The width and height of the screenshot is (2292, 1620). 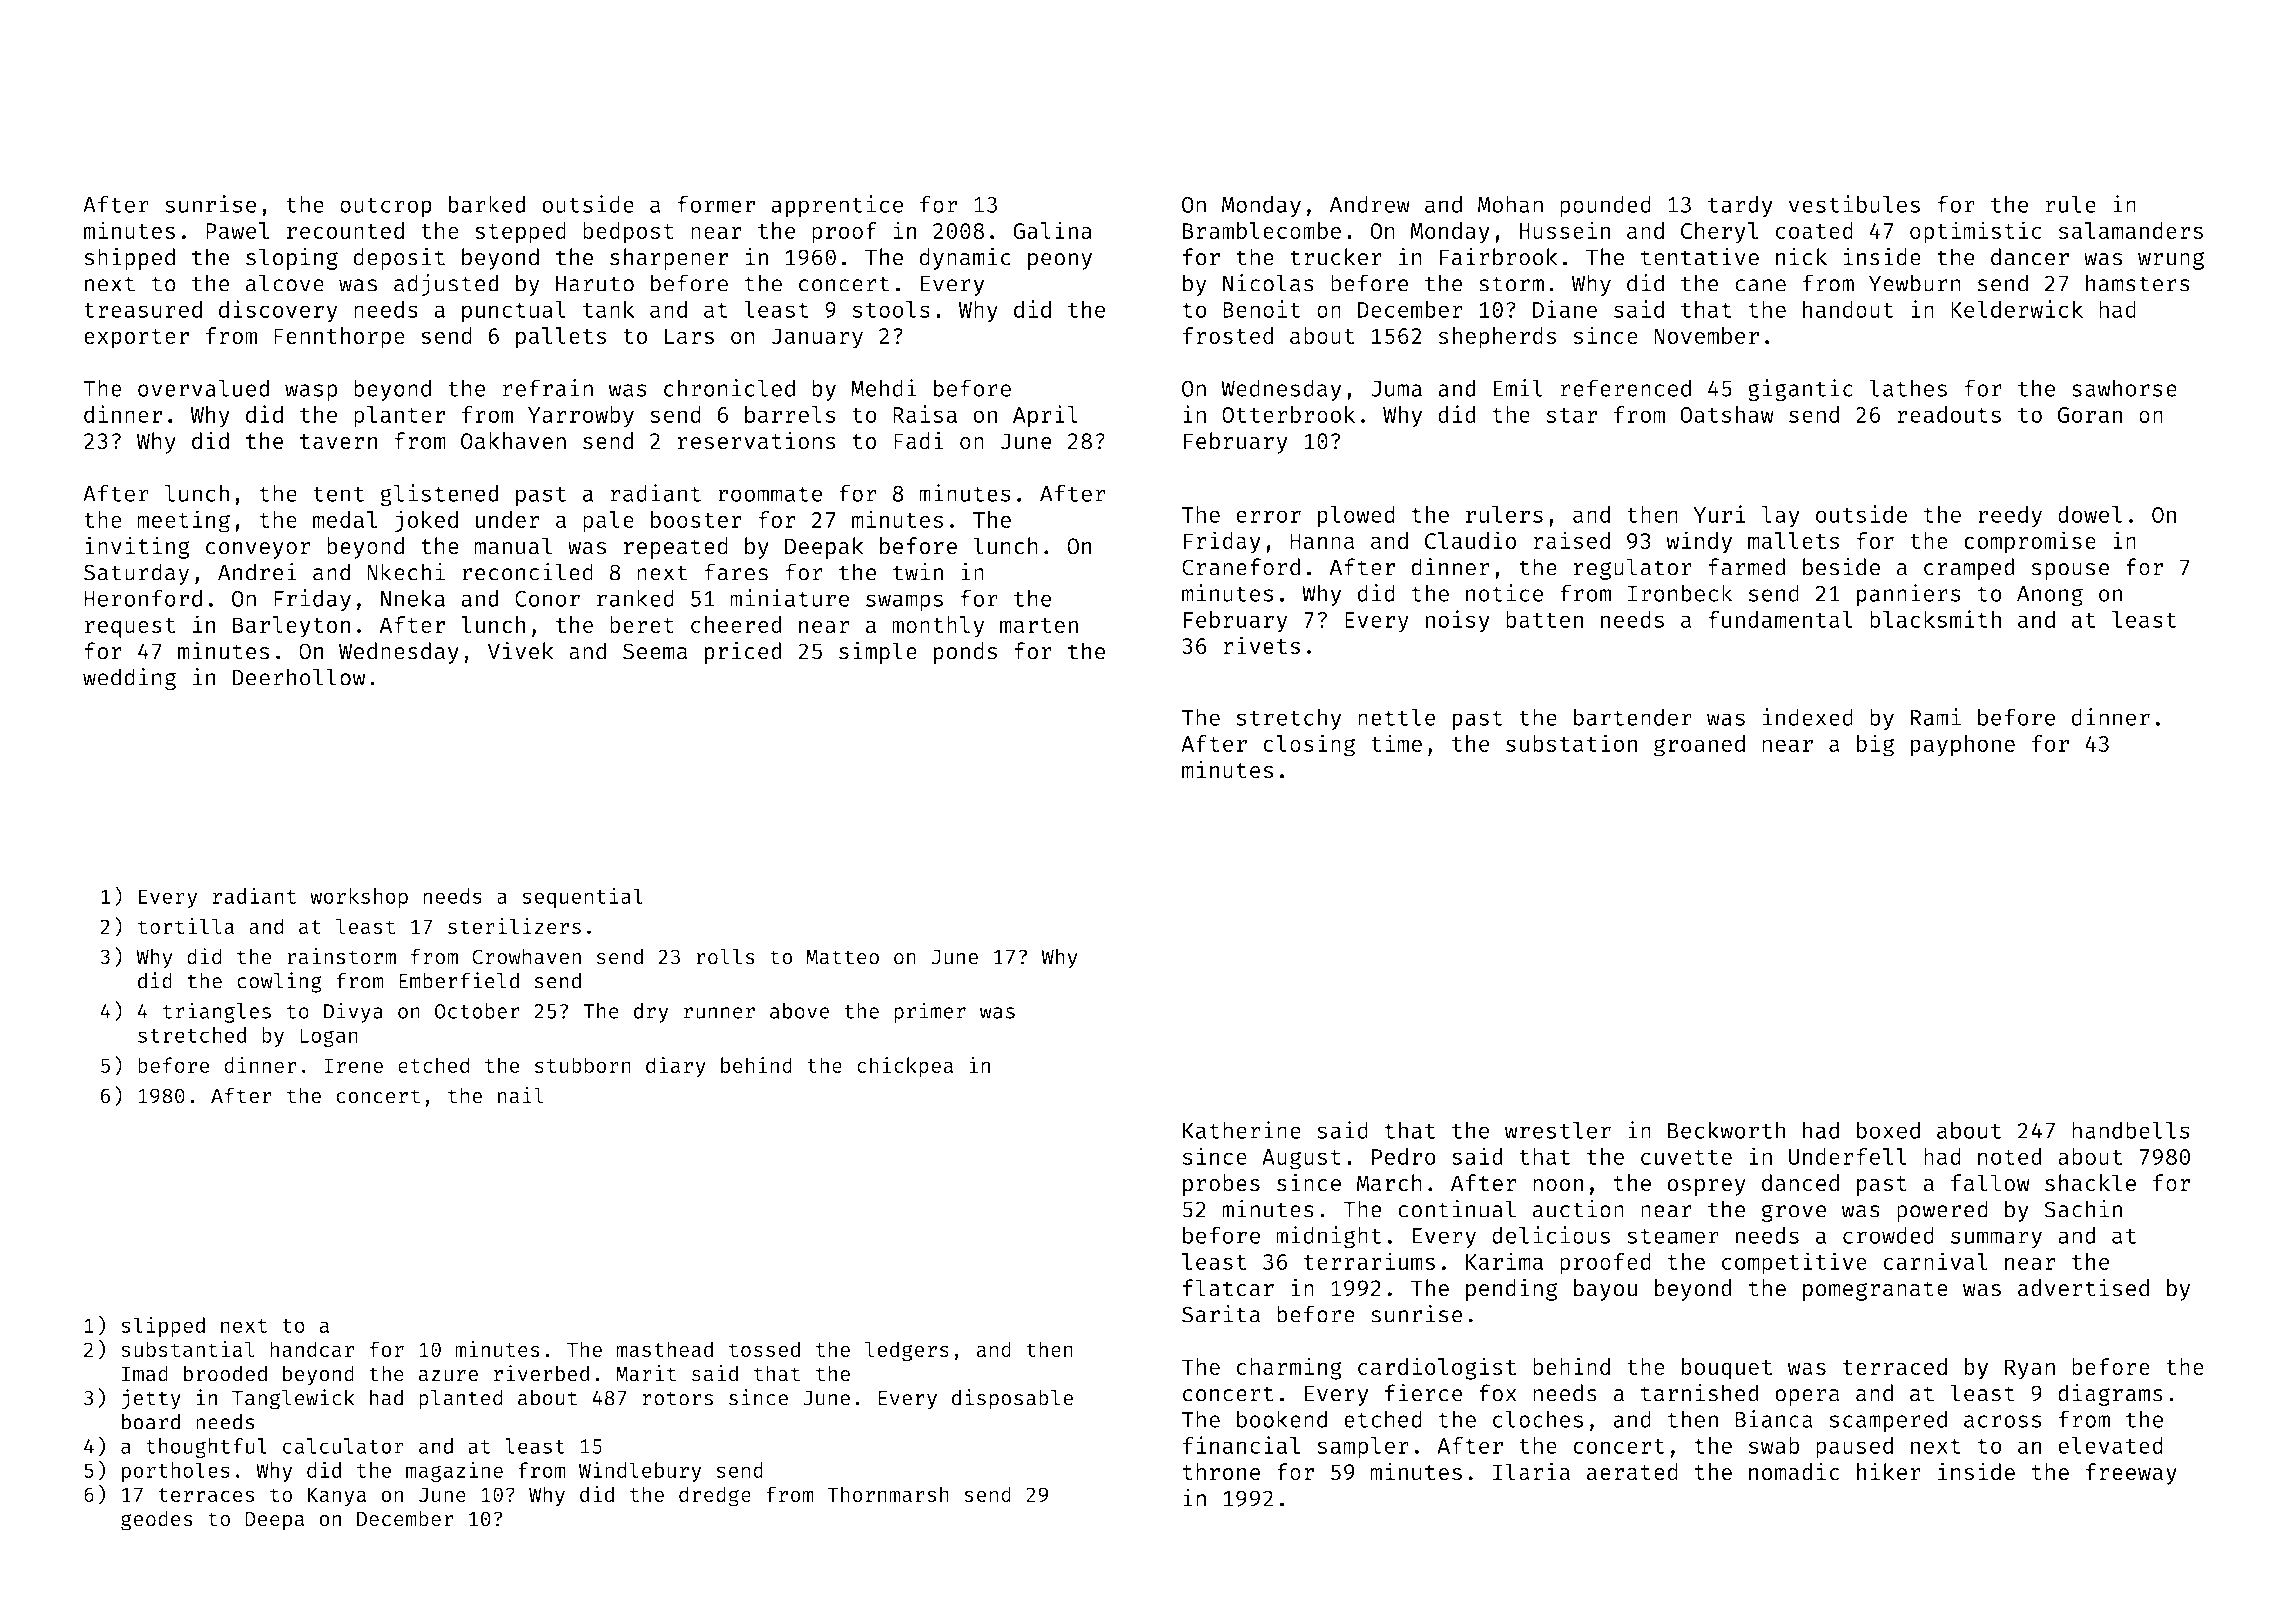 I want to click on handcar, so click(x=312, y=1349).
